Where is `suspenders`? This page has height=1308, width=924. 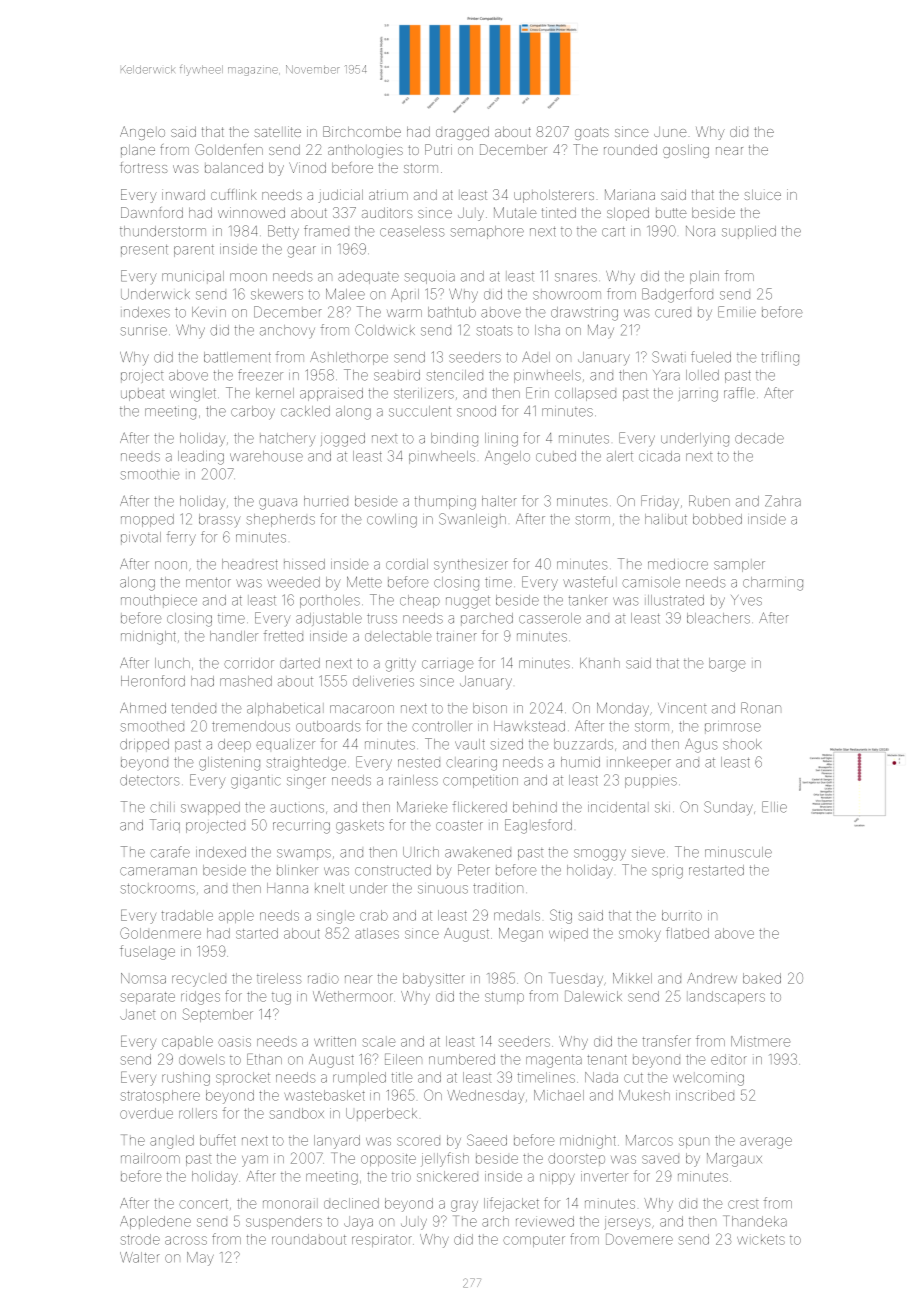 suspenders is located at coordinates (284, 1222).
